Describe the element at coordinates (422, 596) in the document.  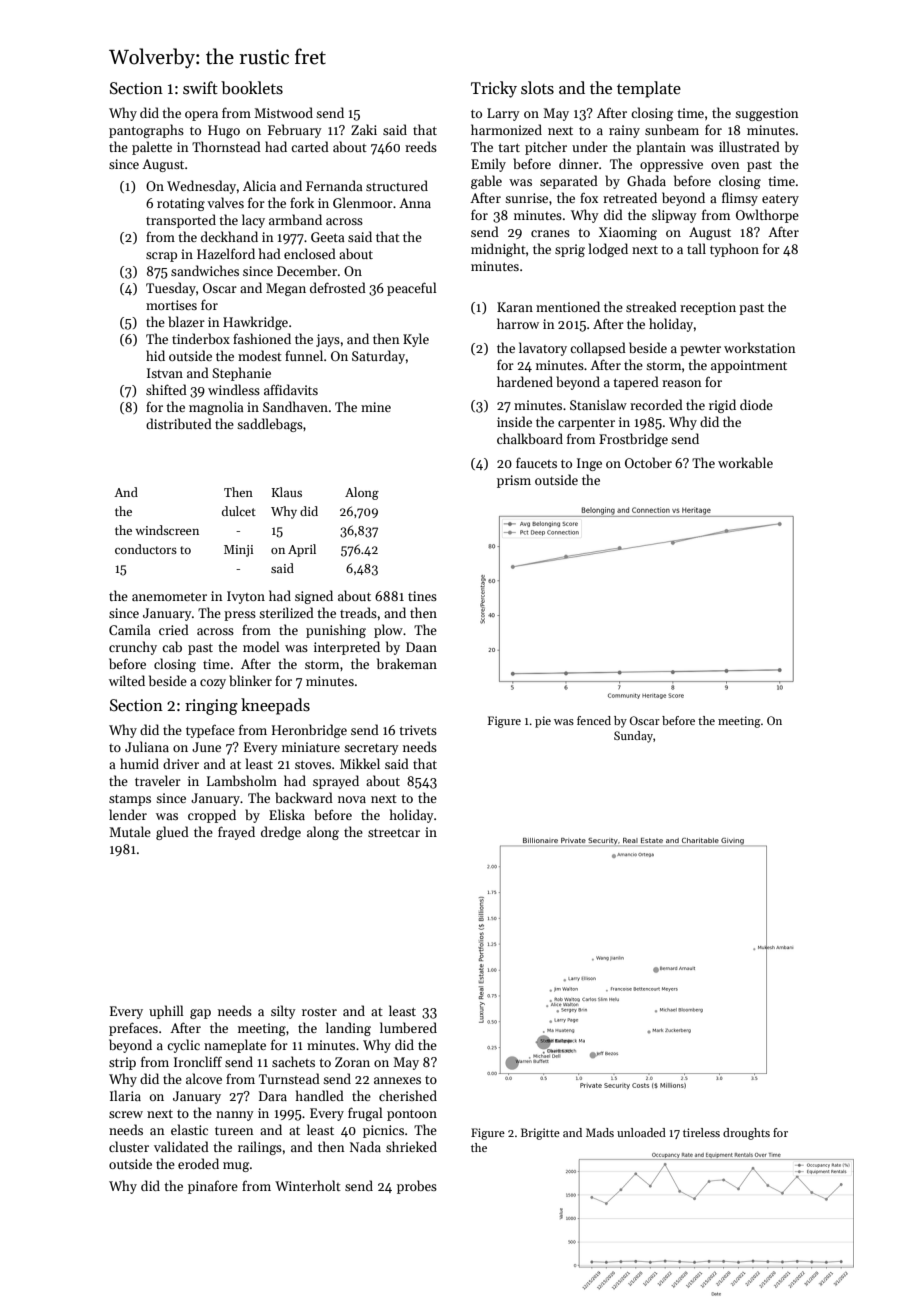
I see `tines` at that location.
